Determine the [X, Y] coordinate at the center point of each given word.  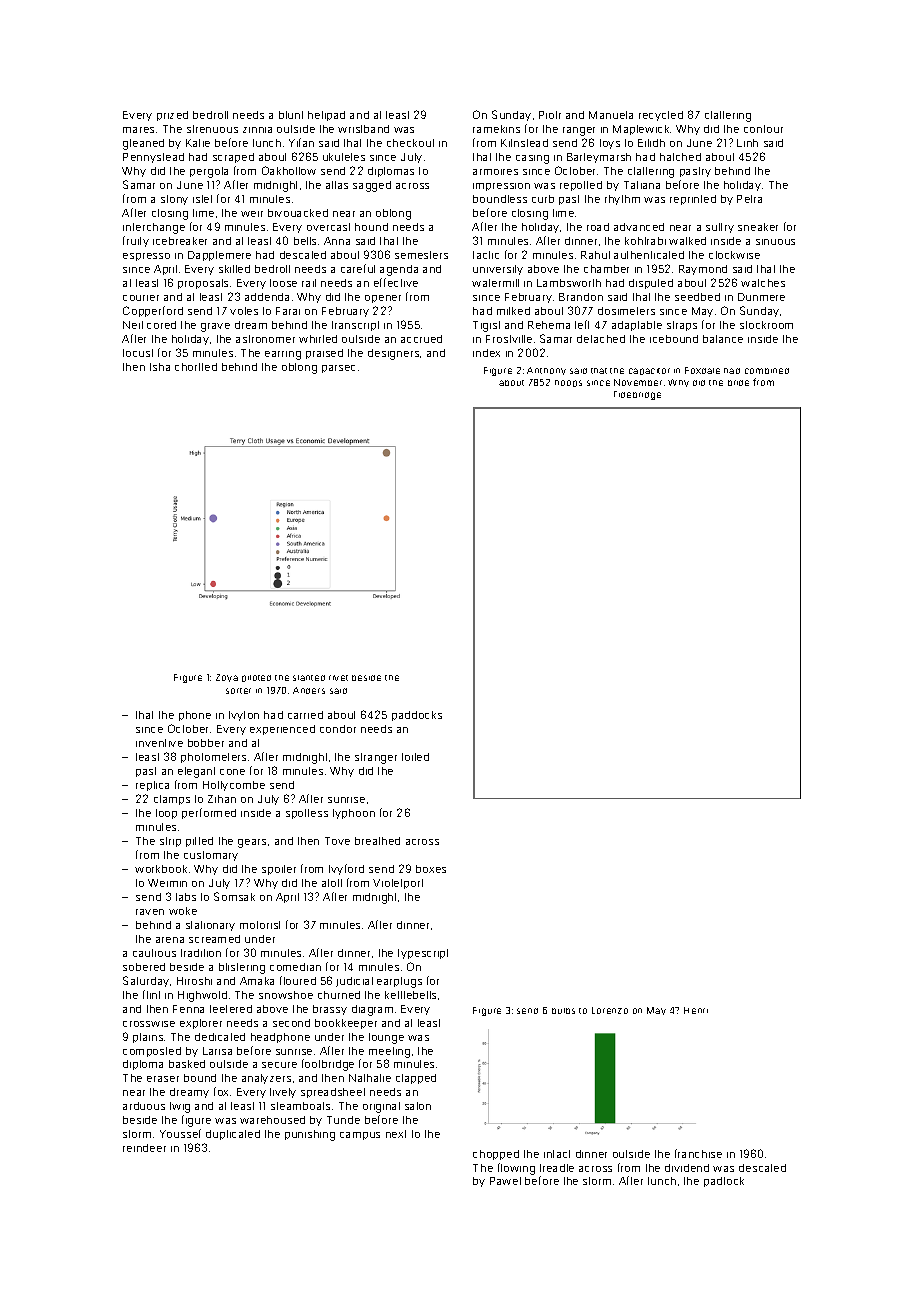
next [396, 1134]
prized [172, 116]
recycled [661, 116]
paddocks [417, 716]
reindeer [144, 1148]
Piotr [550, 115]
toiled [415, 757]
